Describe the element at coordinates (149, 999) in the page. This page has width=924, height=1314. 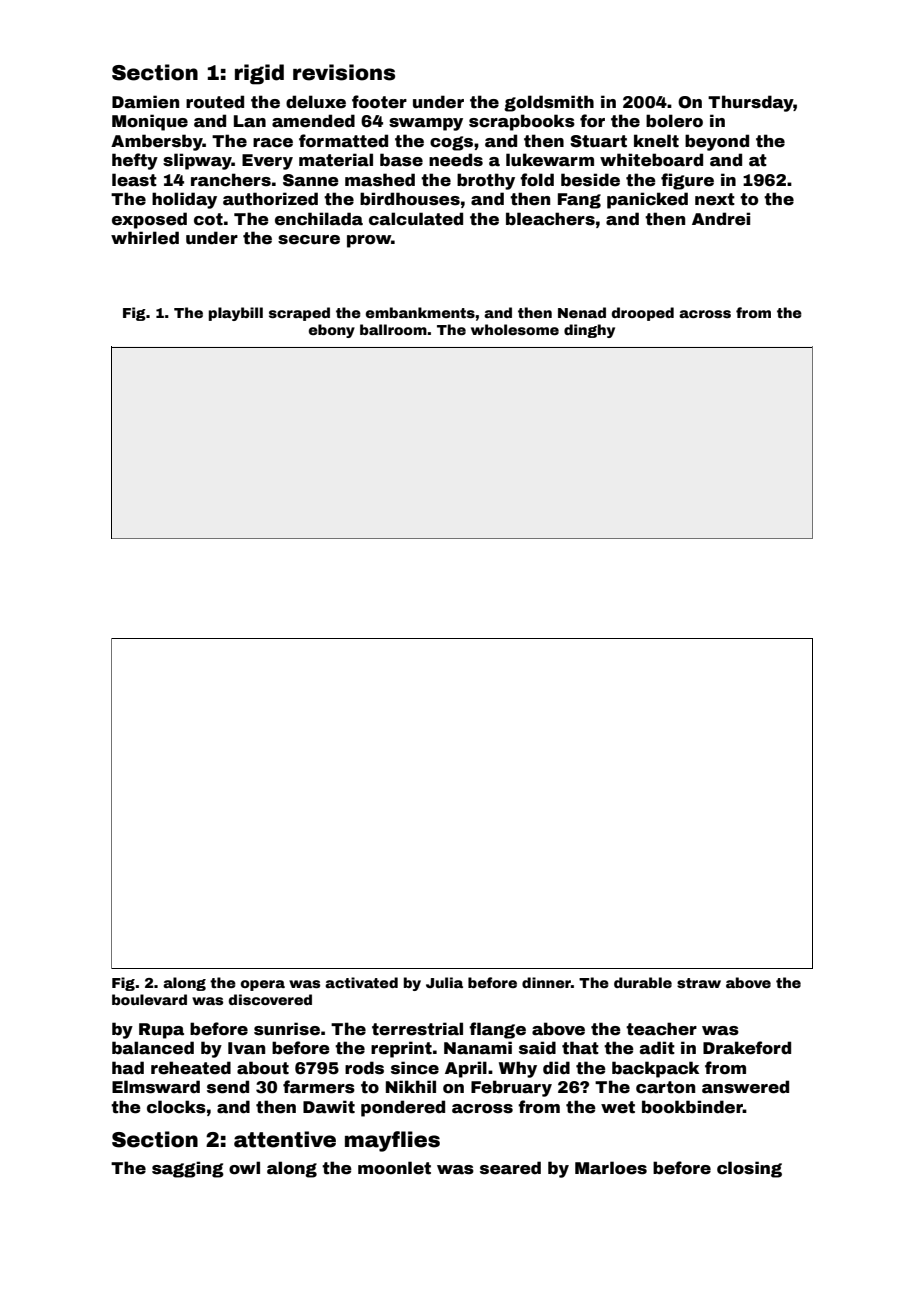
I see `boulevard` at that location.
